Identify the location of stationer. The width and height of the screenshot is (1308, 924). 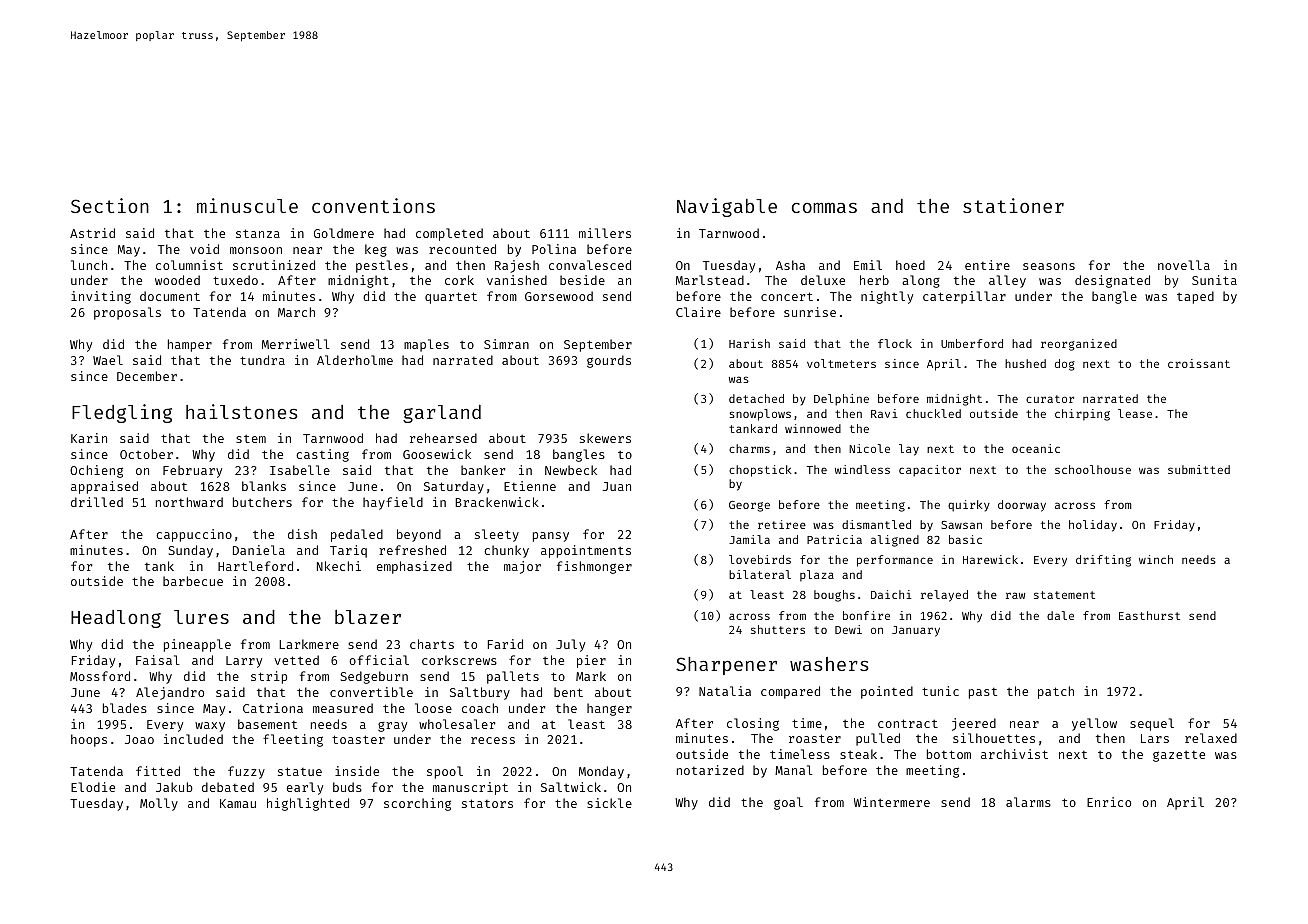
(1013, 205).
